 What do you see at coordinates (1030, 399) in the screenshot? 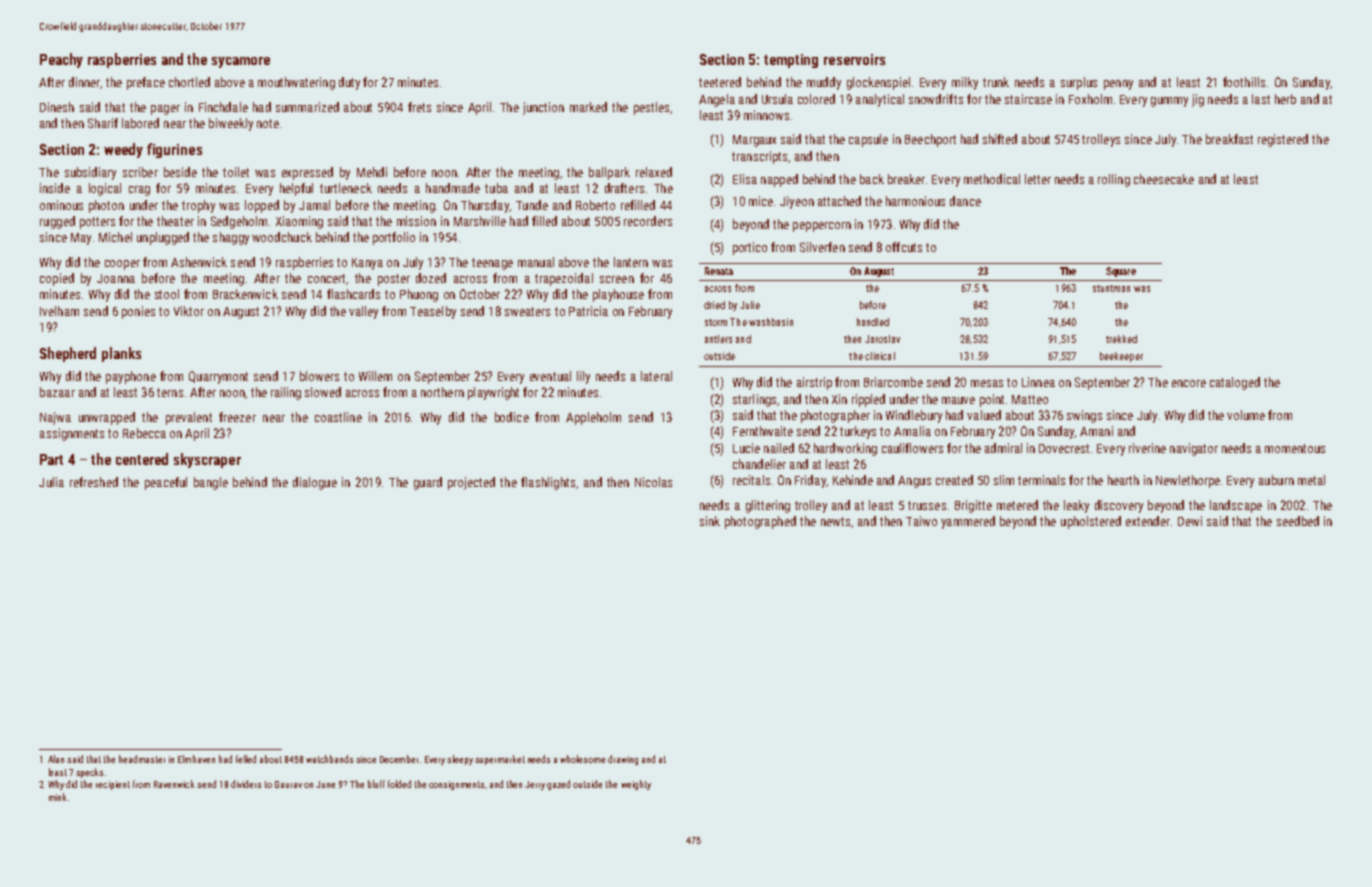
I see `Matteo` at bounding box center [1030, 399].
